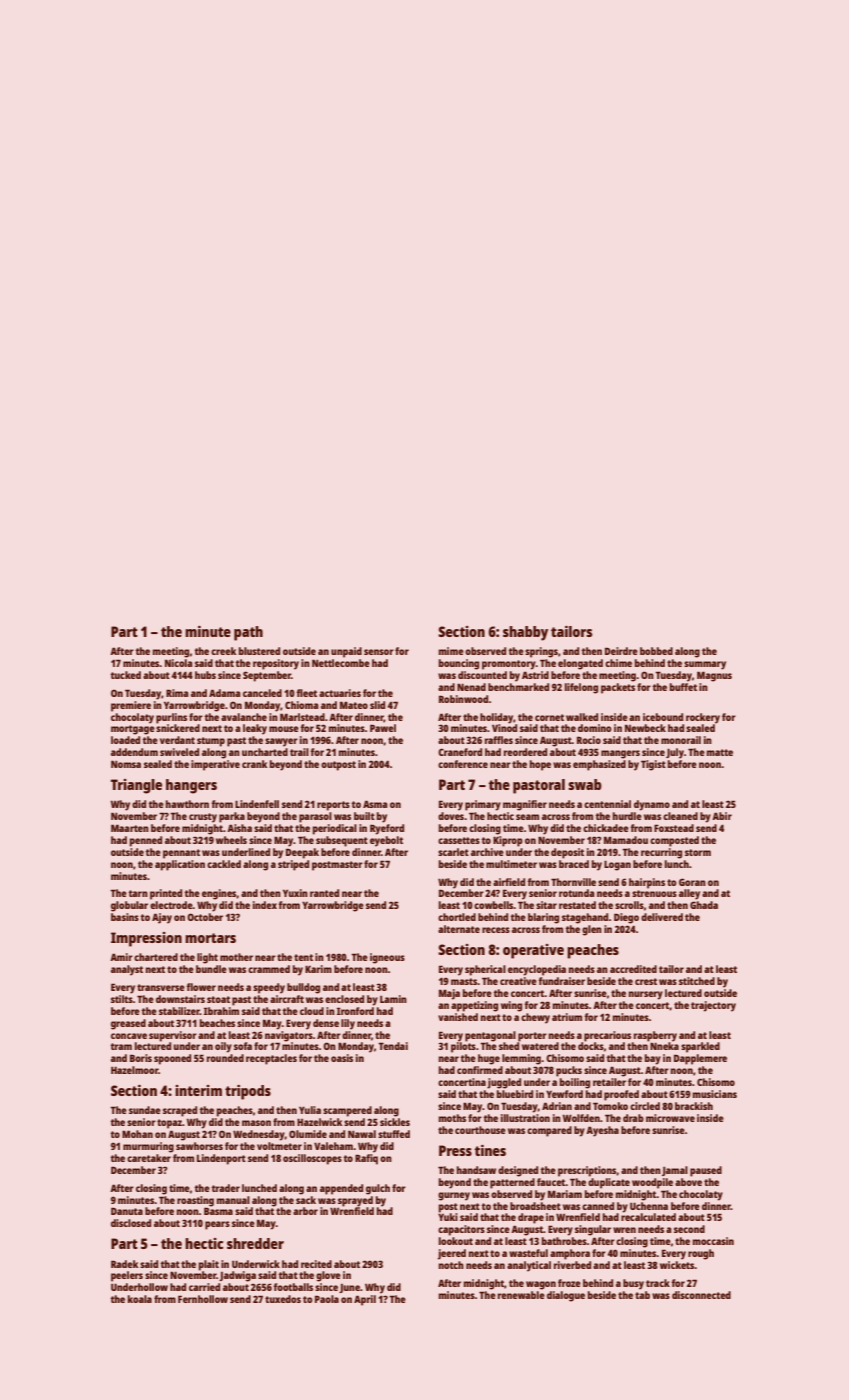 The height and width of the screenshot is (1400, 849). I want to click on interim, so click(198, 1090).
